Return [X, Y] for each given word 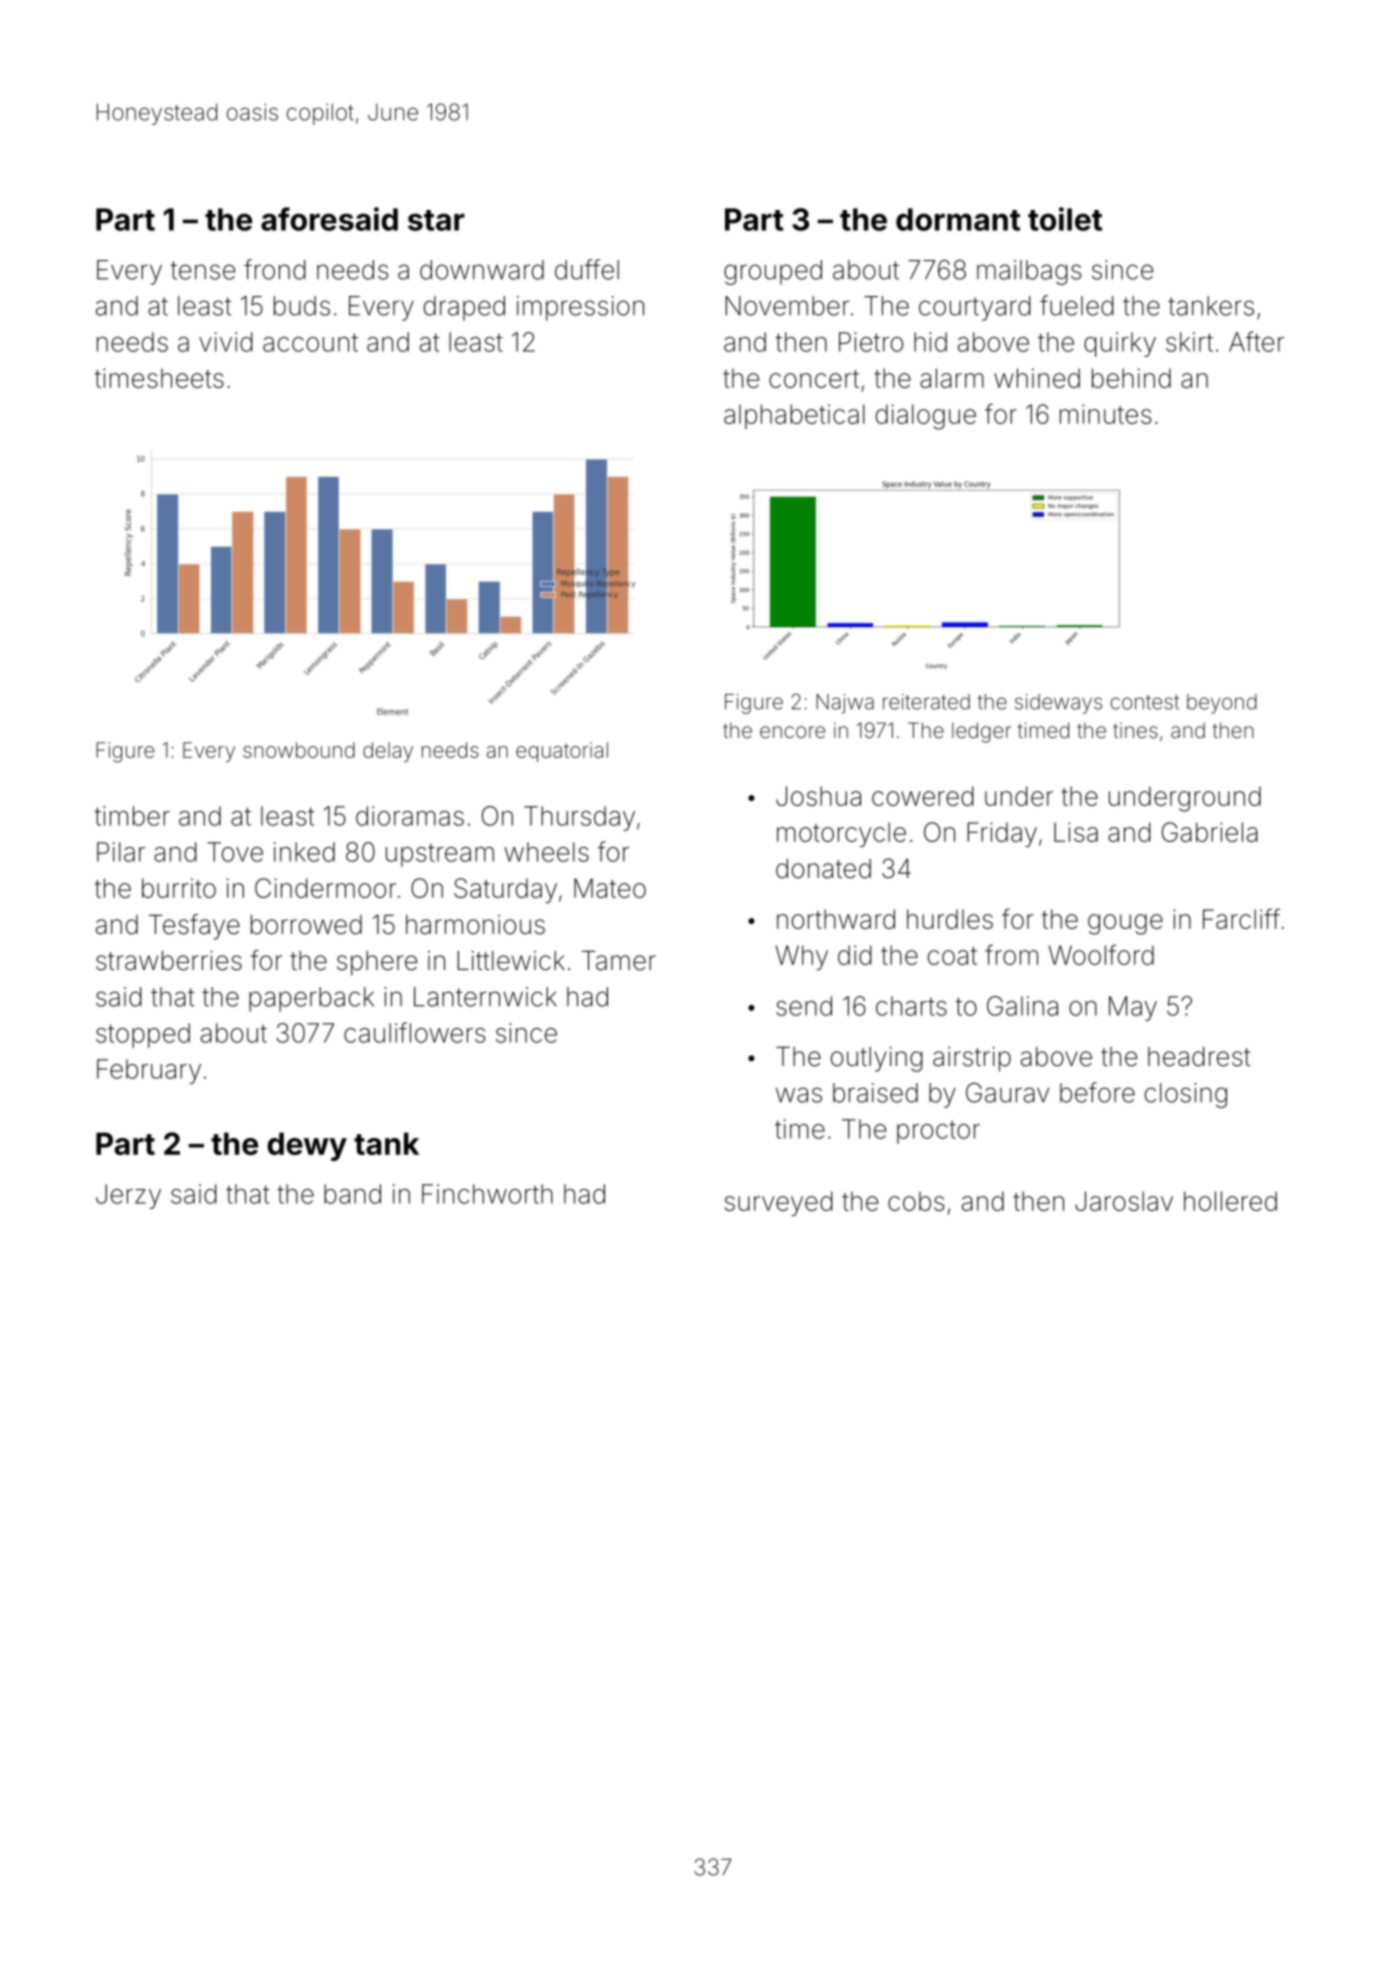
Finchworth [487, 1194]
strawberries [169, 961]
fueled [1076, 305]
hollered [1230, 1201]
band [352, 1194]
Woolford [1101, 954]
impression [580, 308]
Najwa [845, 704]
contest [1145, 702]
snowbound [299, 750]
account [310, 342]
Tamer [619, 961]
